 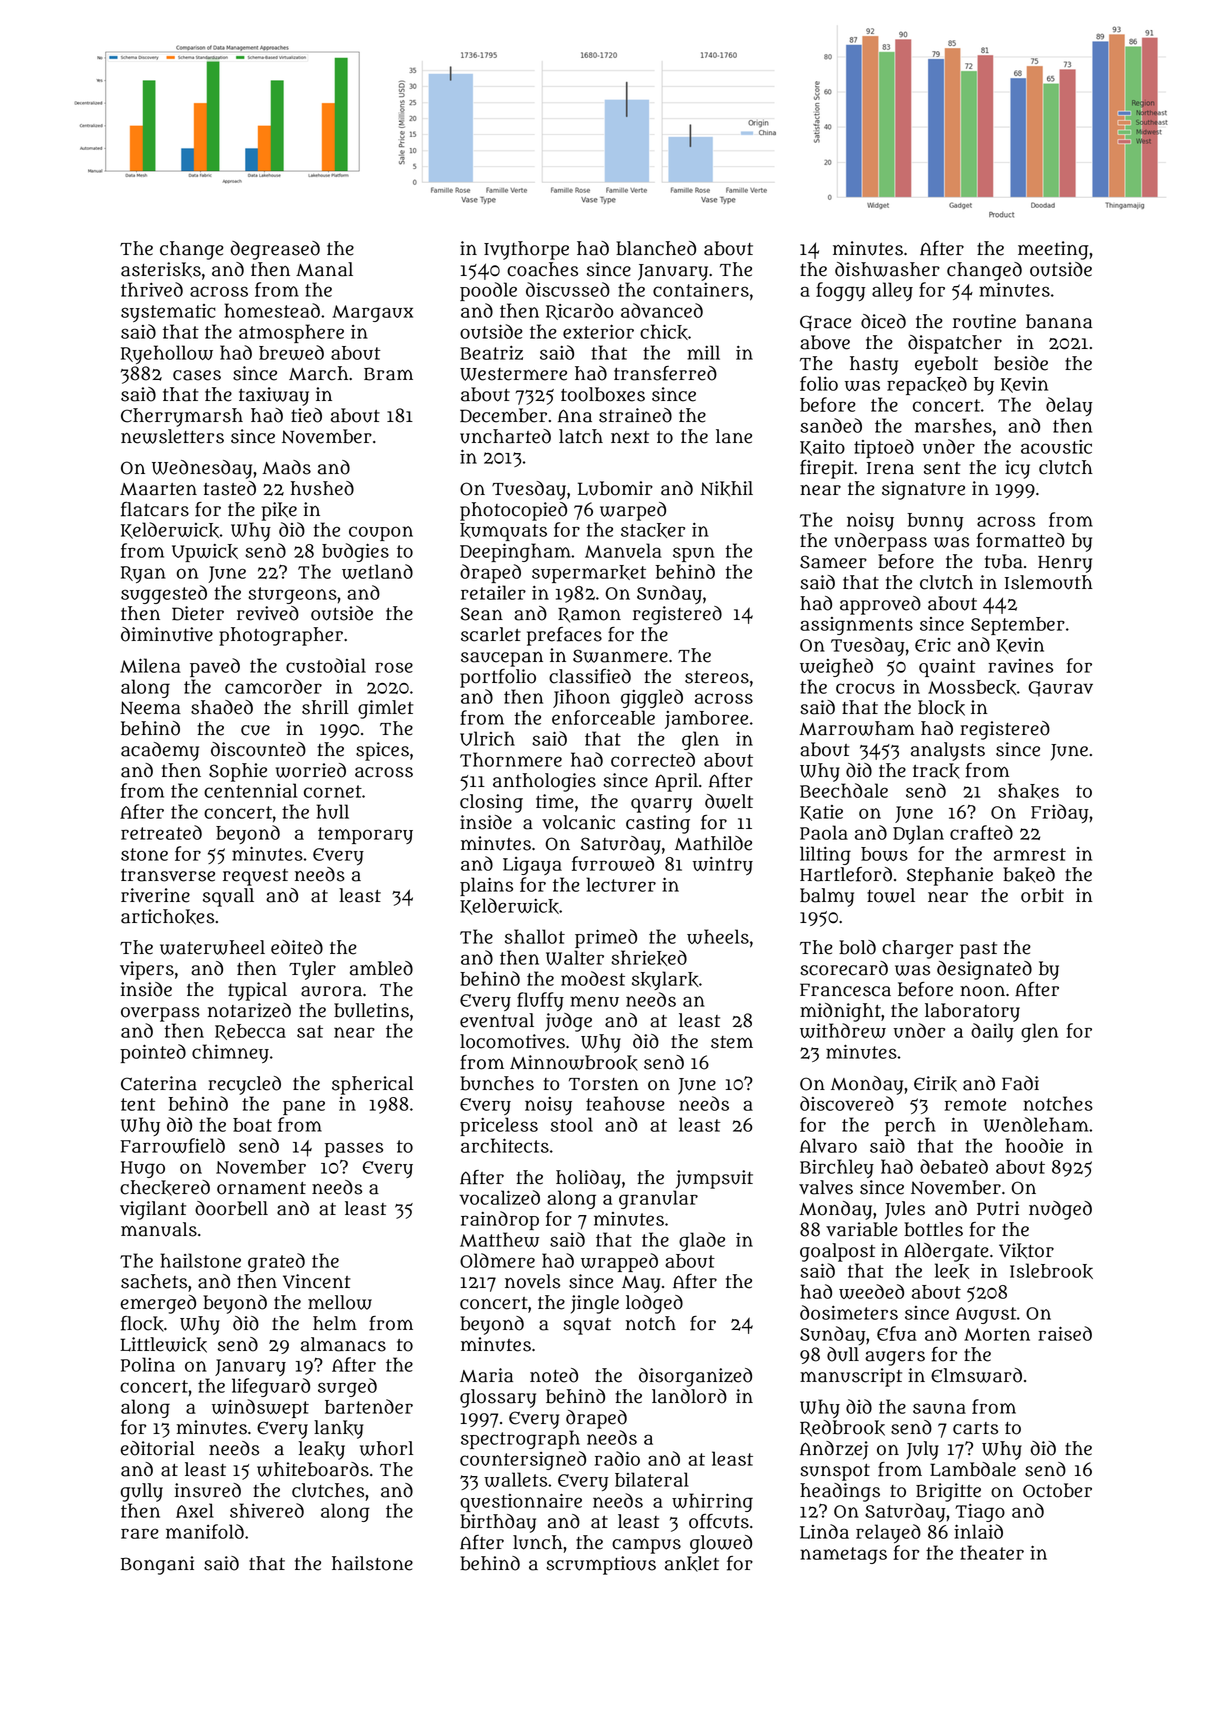 I want to click on vigilant, so click(x=153, y=1210).
